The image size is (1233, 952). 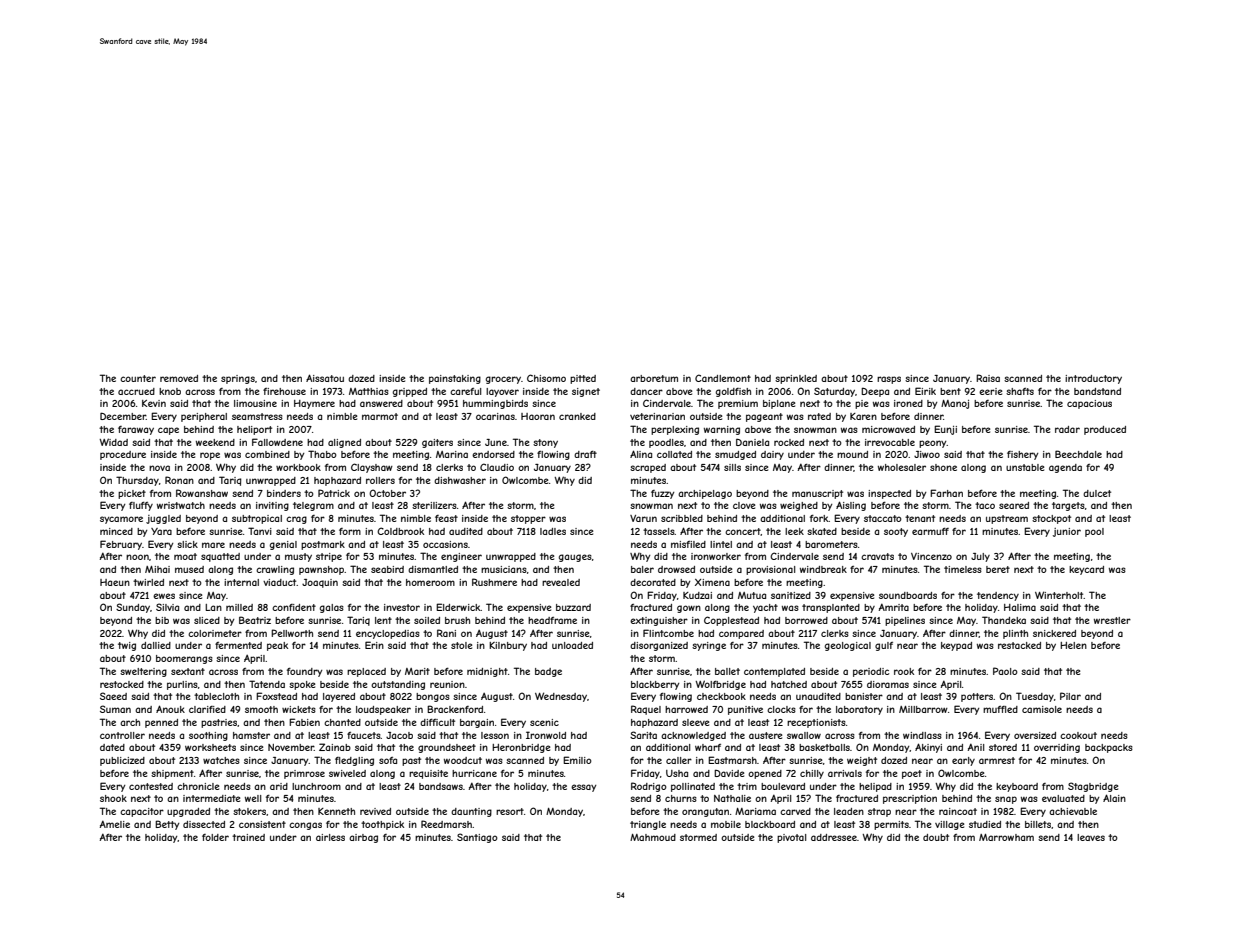 What do you see at coordinates (138, 378) in the document?
I see `counter` at bounding box center [138, 378].
